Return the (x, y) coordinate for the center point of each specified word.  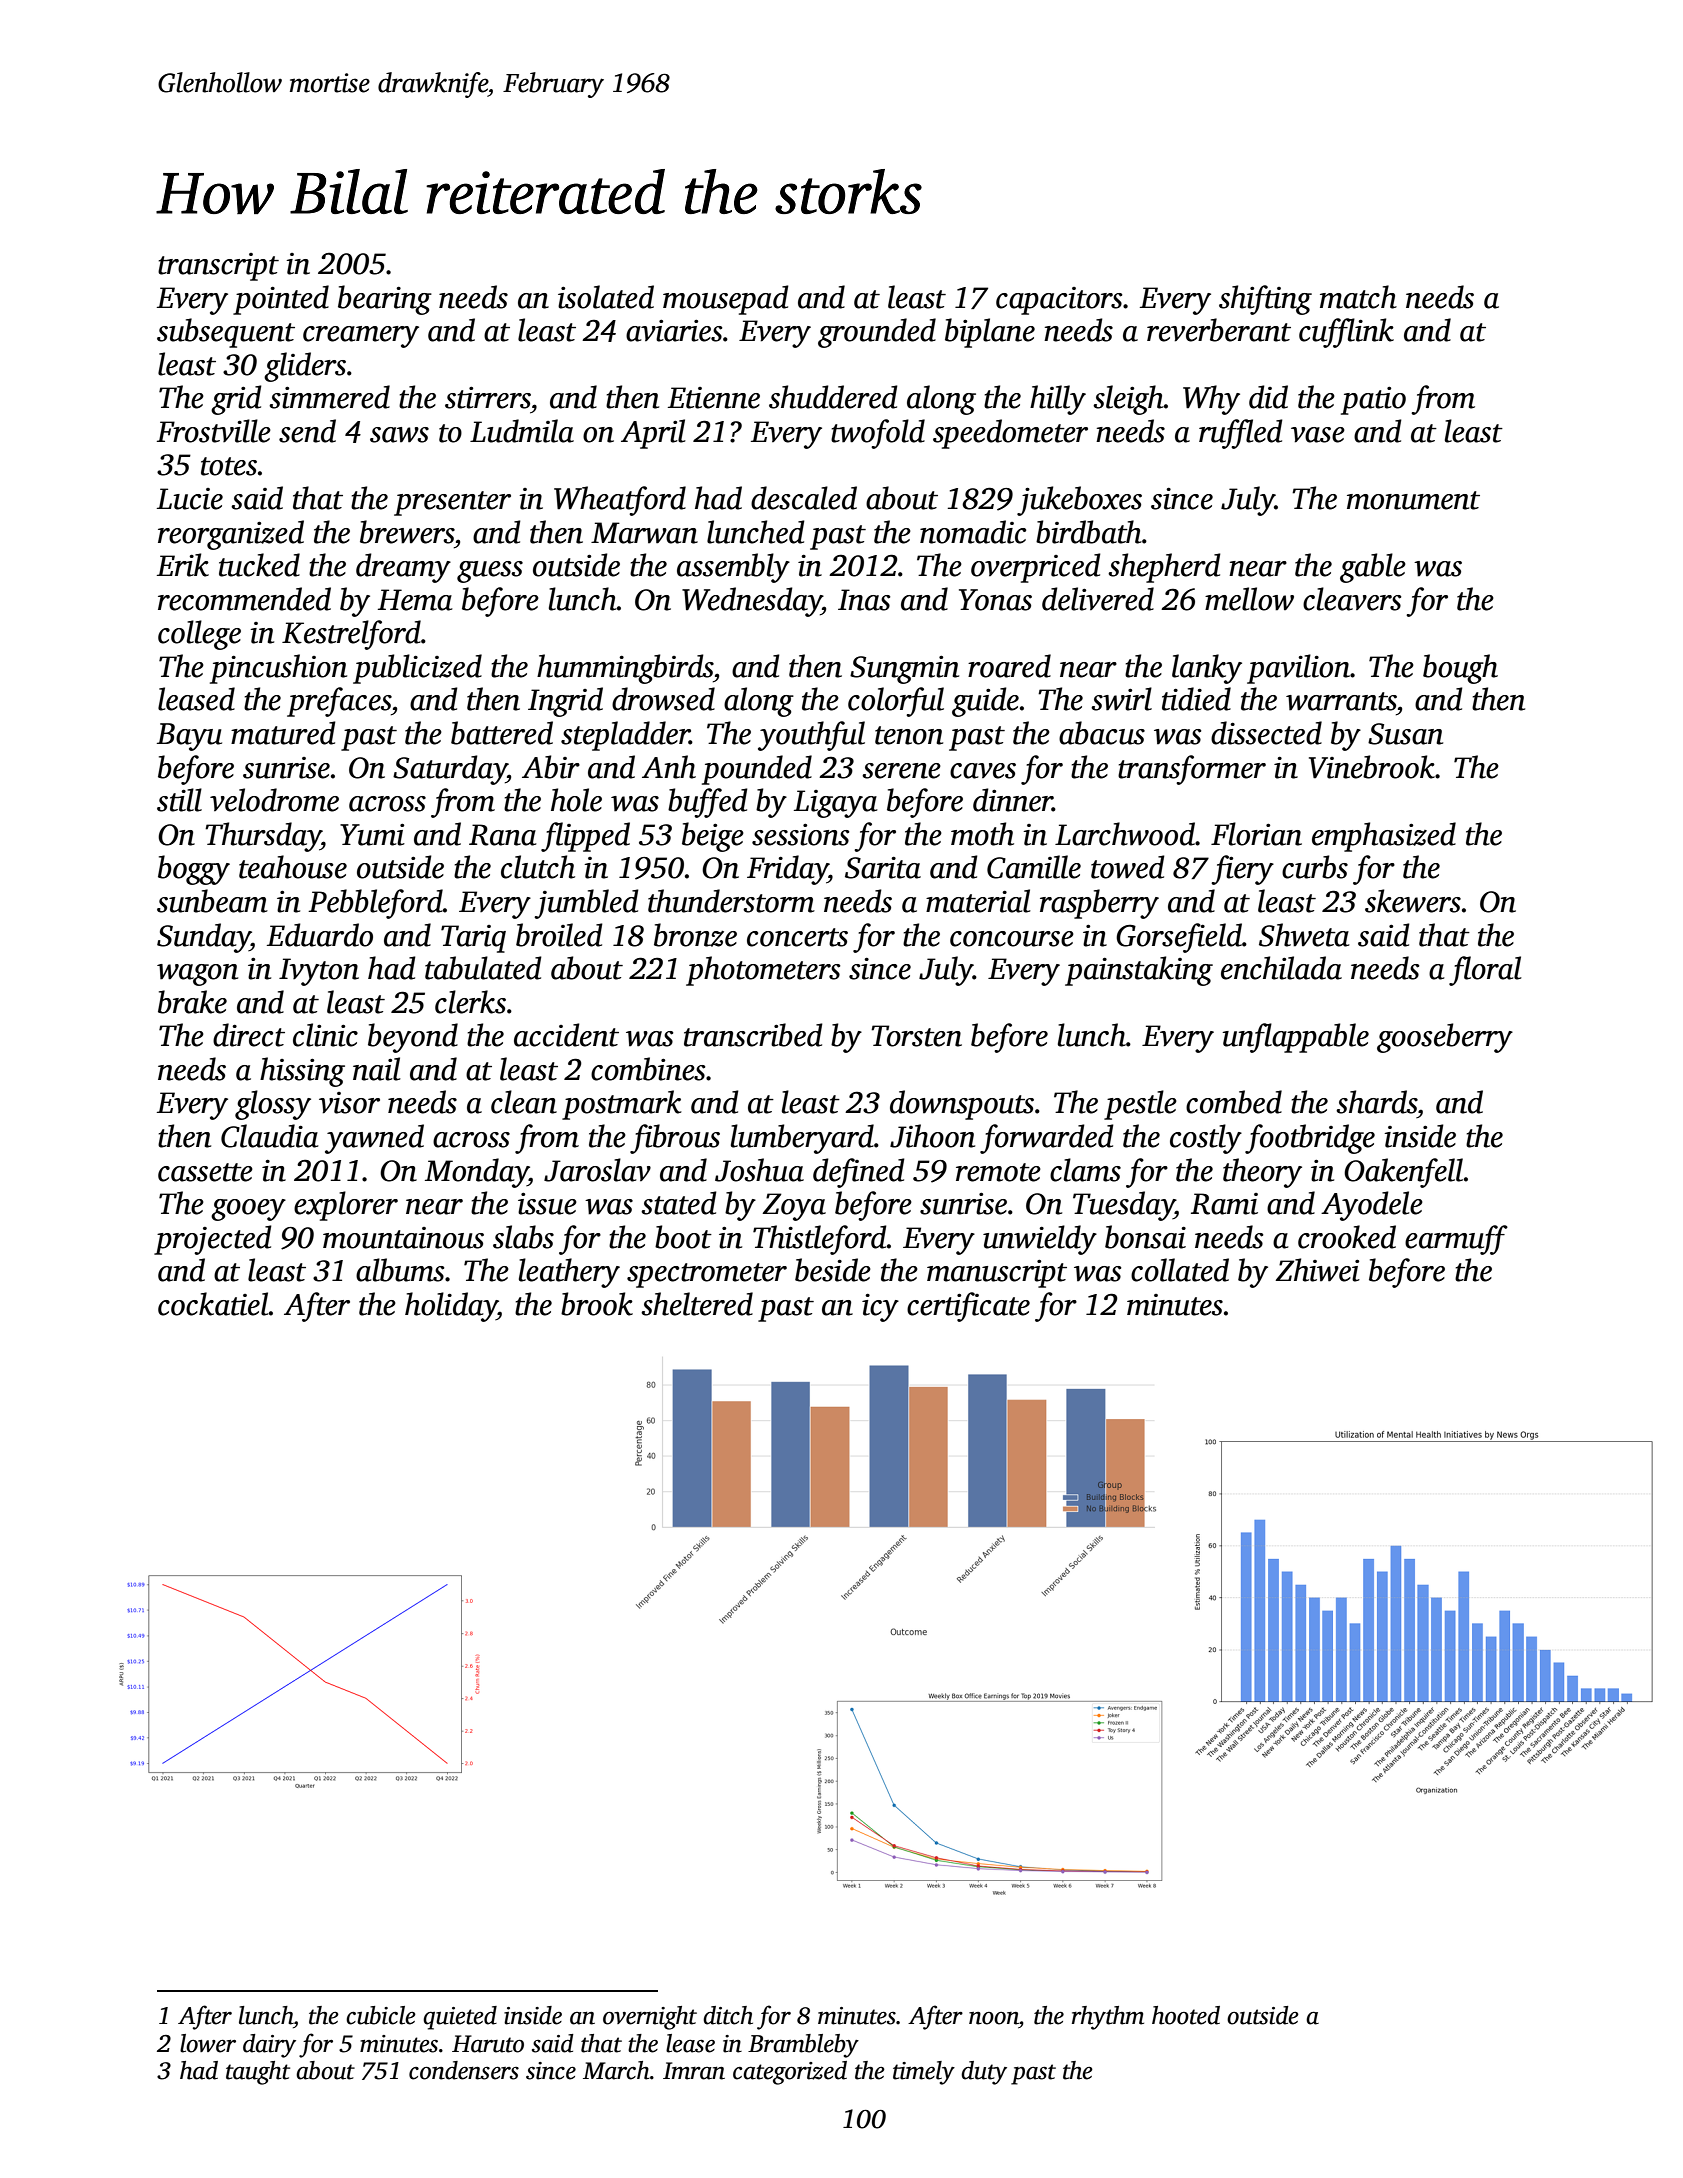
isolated (606, 297)
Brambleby (803, 2046)
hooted (1186, 2015)
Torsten (916, 1036)
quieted (460, 2018)
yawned (374, 1139)
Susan (1405, 734)
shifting (1265, 300)
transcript (218, 267)
